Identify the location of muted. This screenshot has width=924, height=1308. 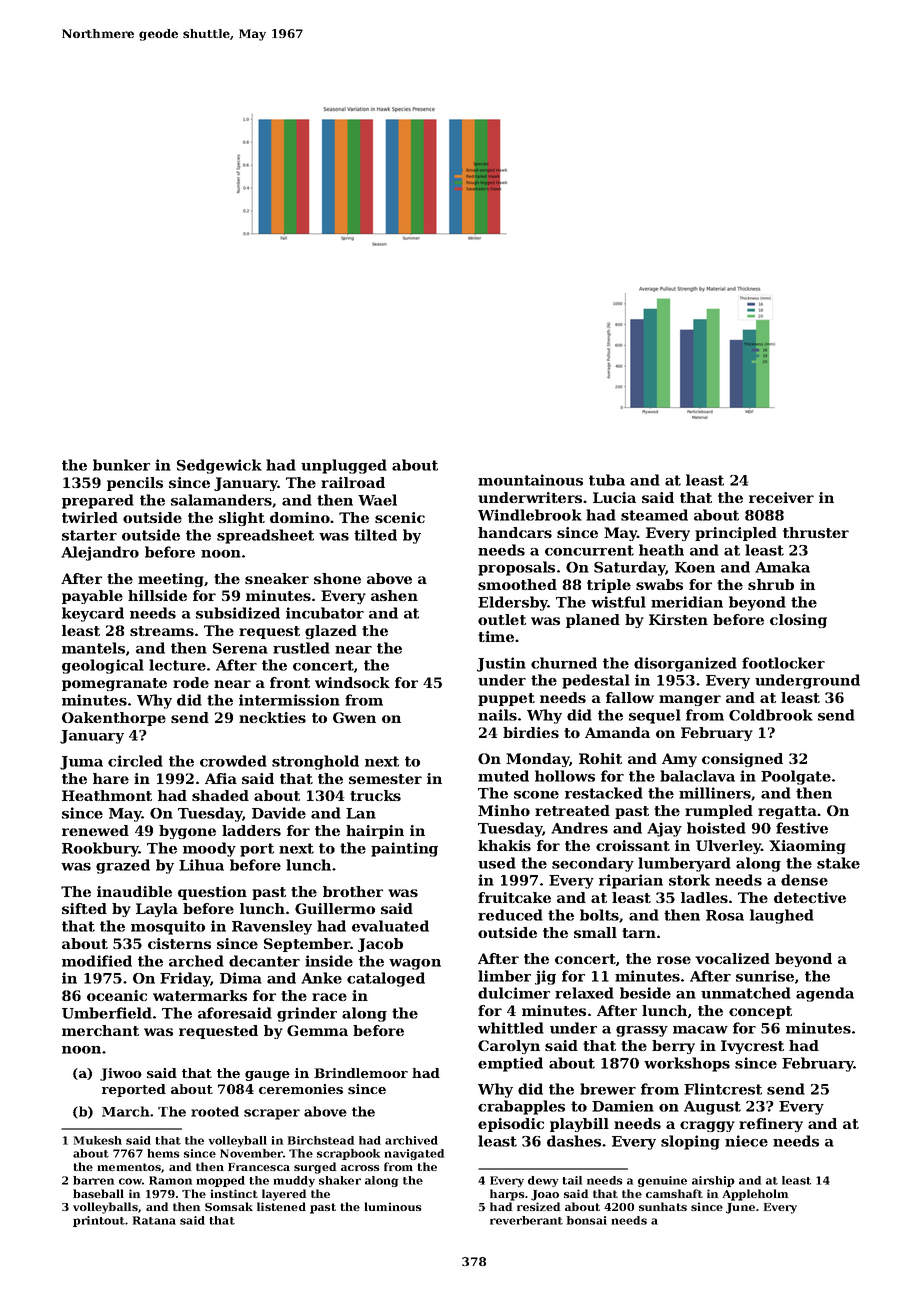
(503, 776).
